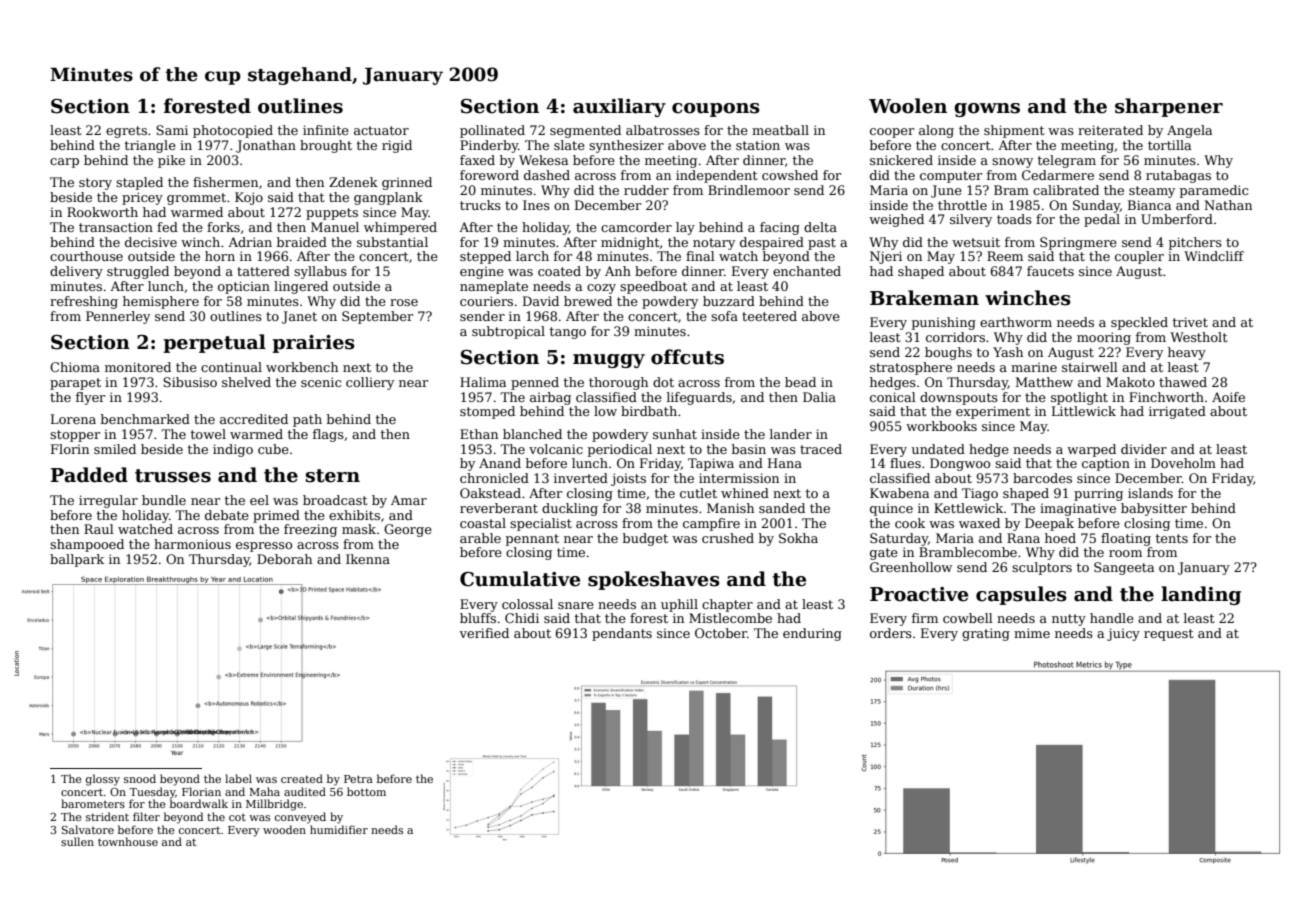 The image size is (1308, 924). Describe the element at coordinates (1214, 256) in the screenshot. I see `Windcliff` at that location.
